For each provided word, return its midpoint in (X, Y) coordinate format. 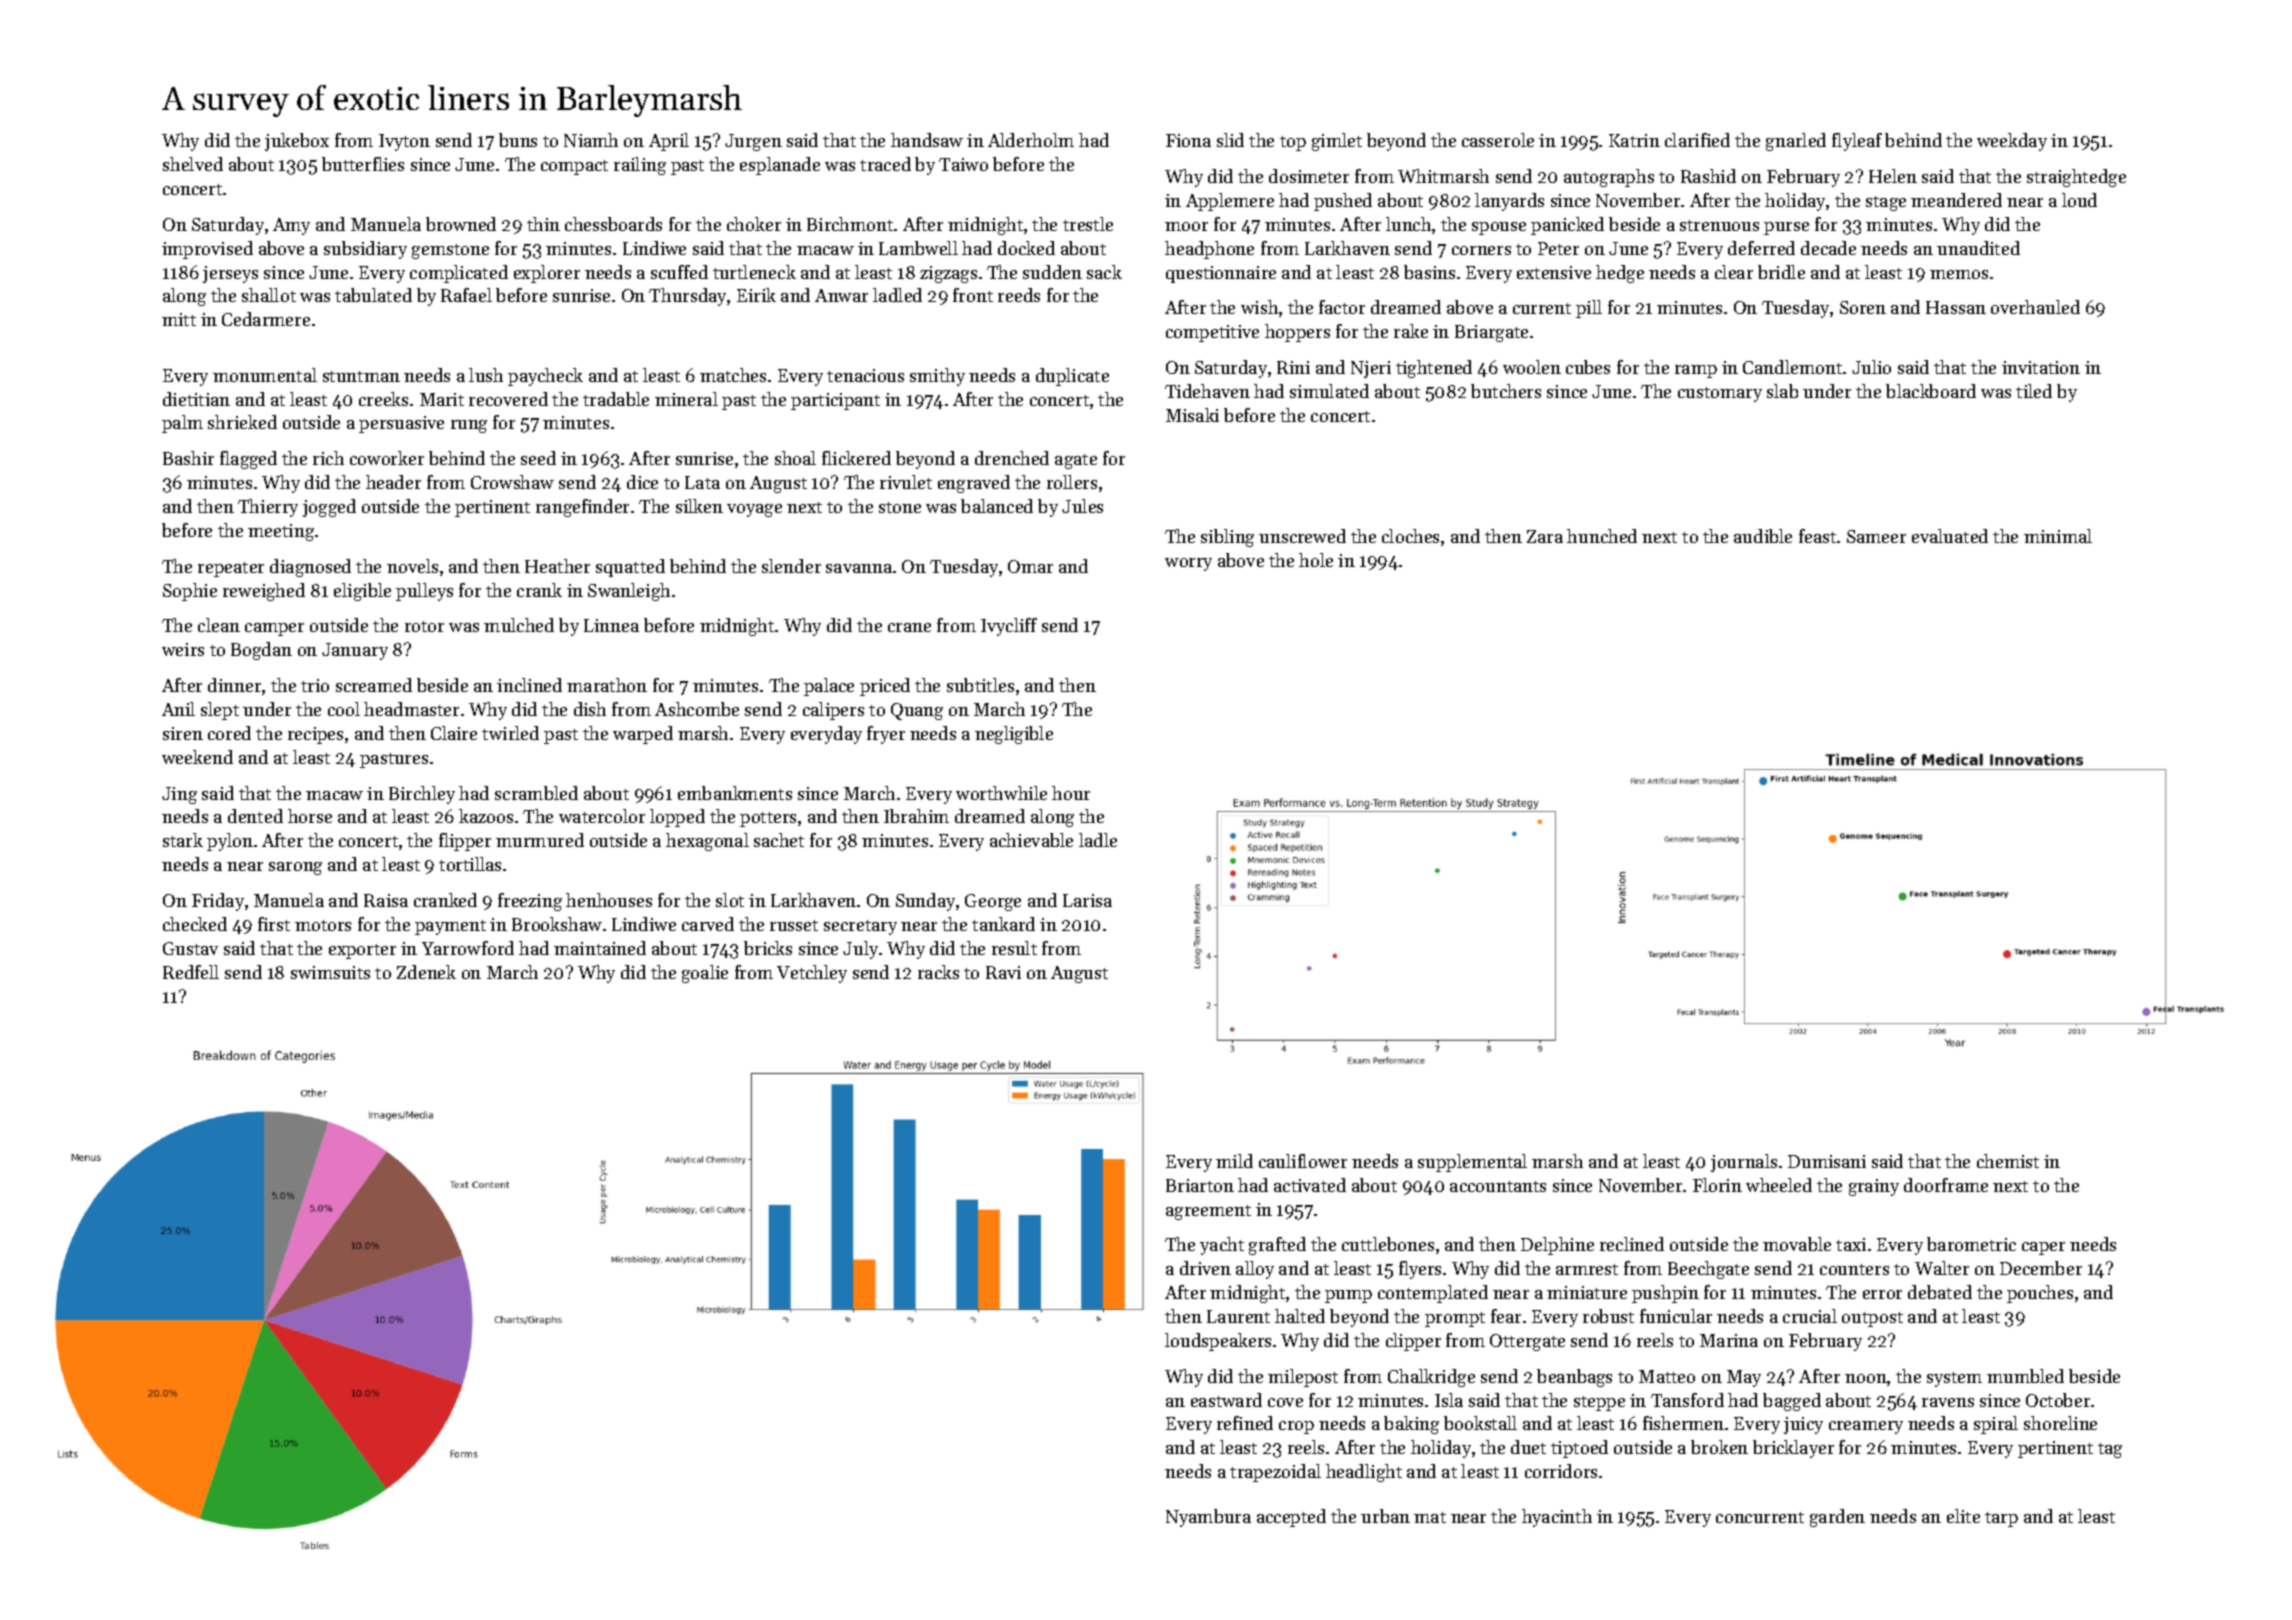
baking (1411, 1425)
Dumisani (1827, 1161)
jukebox (297, 142)
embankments (735, 793)
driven (1205, 1268)
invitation (2041, 367)
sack (1104, 272)
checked (195, 924)
